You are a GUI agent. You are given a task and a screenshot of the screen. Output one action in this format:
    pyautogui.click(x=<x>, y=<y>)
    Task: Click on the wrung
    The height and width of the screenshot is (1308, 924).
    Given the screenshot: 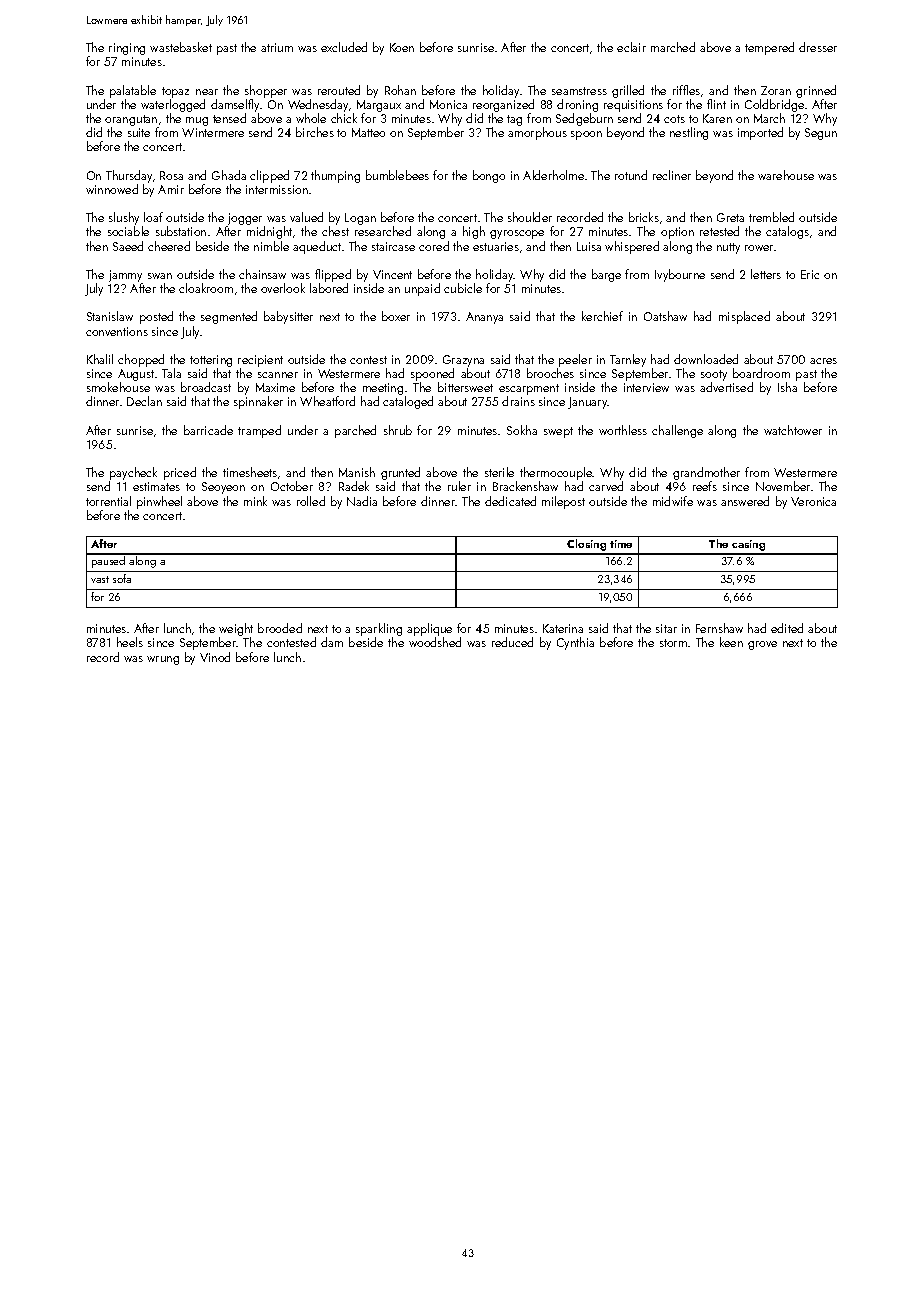 What is the action you would take?
    pyautogui.click(x=163, y=660)
